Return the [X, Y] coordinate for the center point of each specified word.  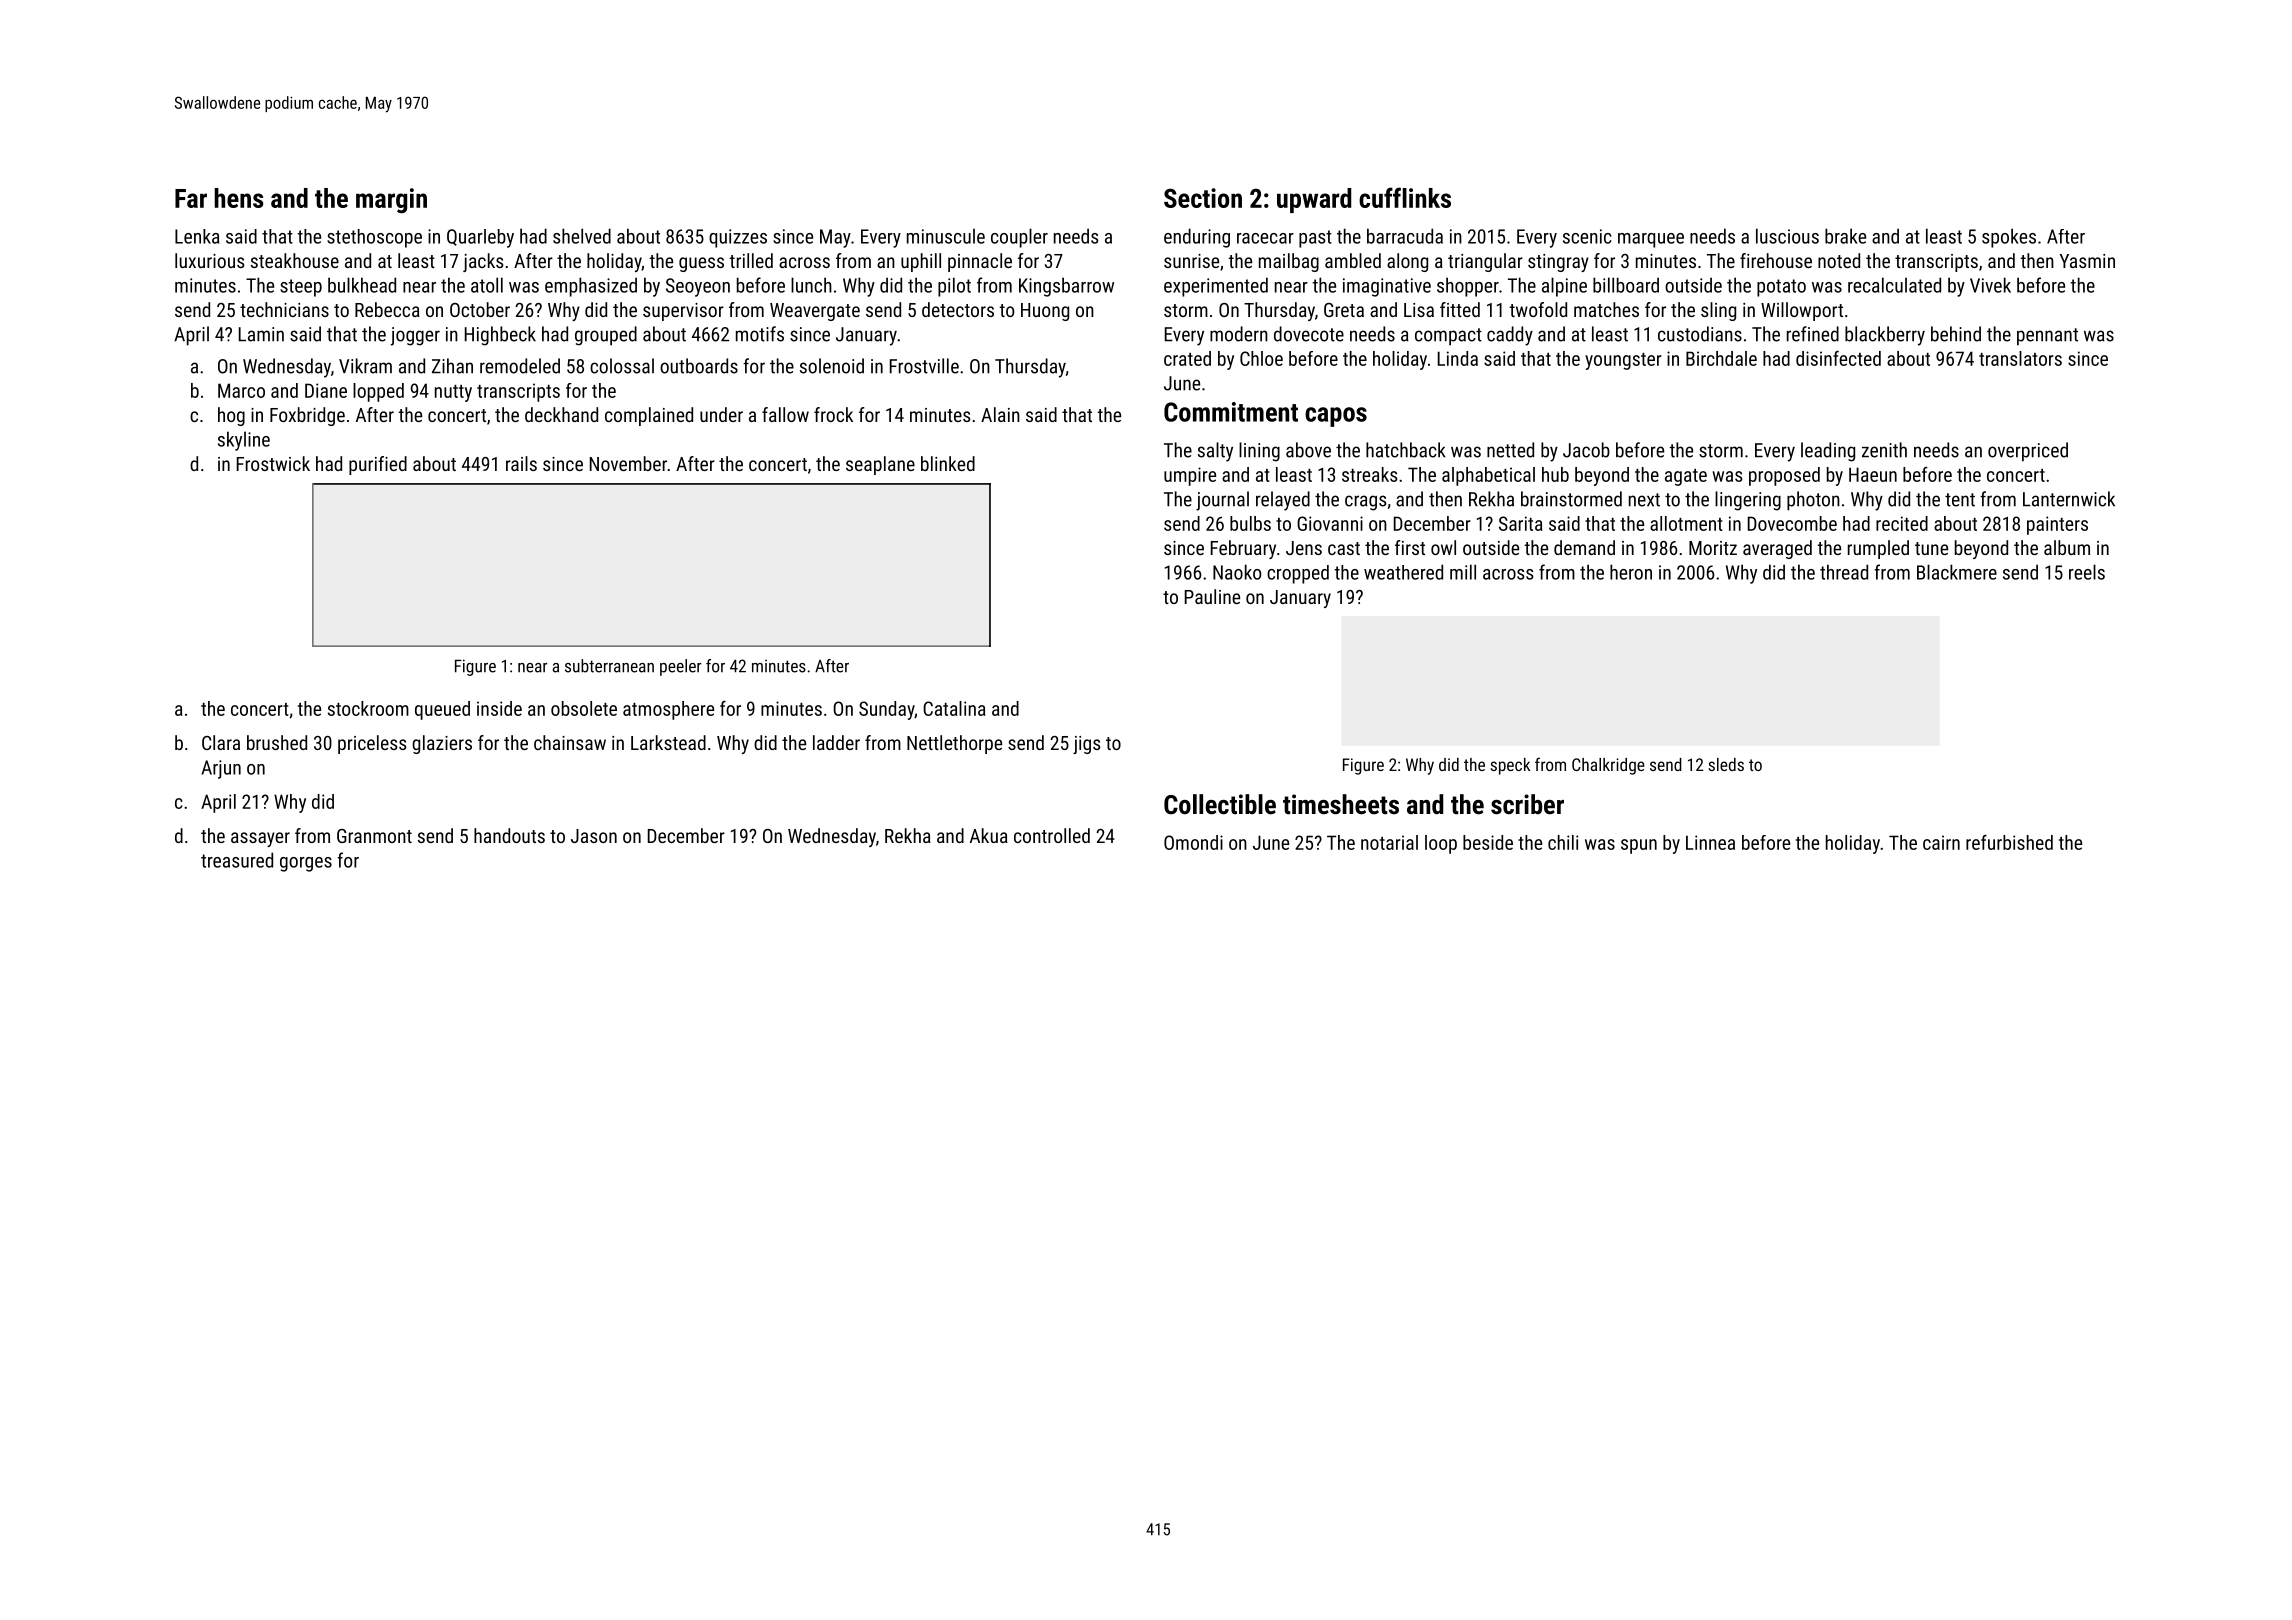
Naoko [1237, 572]
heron [1631, 572]
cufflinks [1405, 197]
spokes [2009, 238]
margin [391, 200]
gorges [306, 864]
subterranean [609, 666]
